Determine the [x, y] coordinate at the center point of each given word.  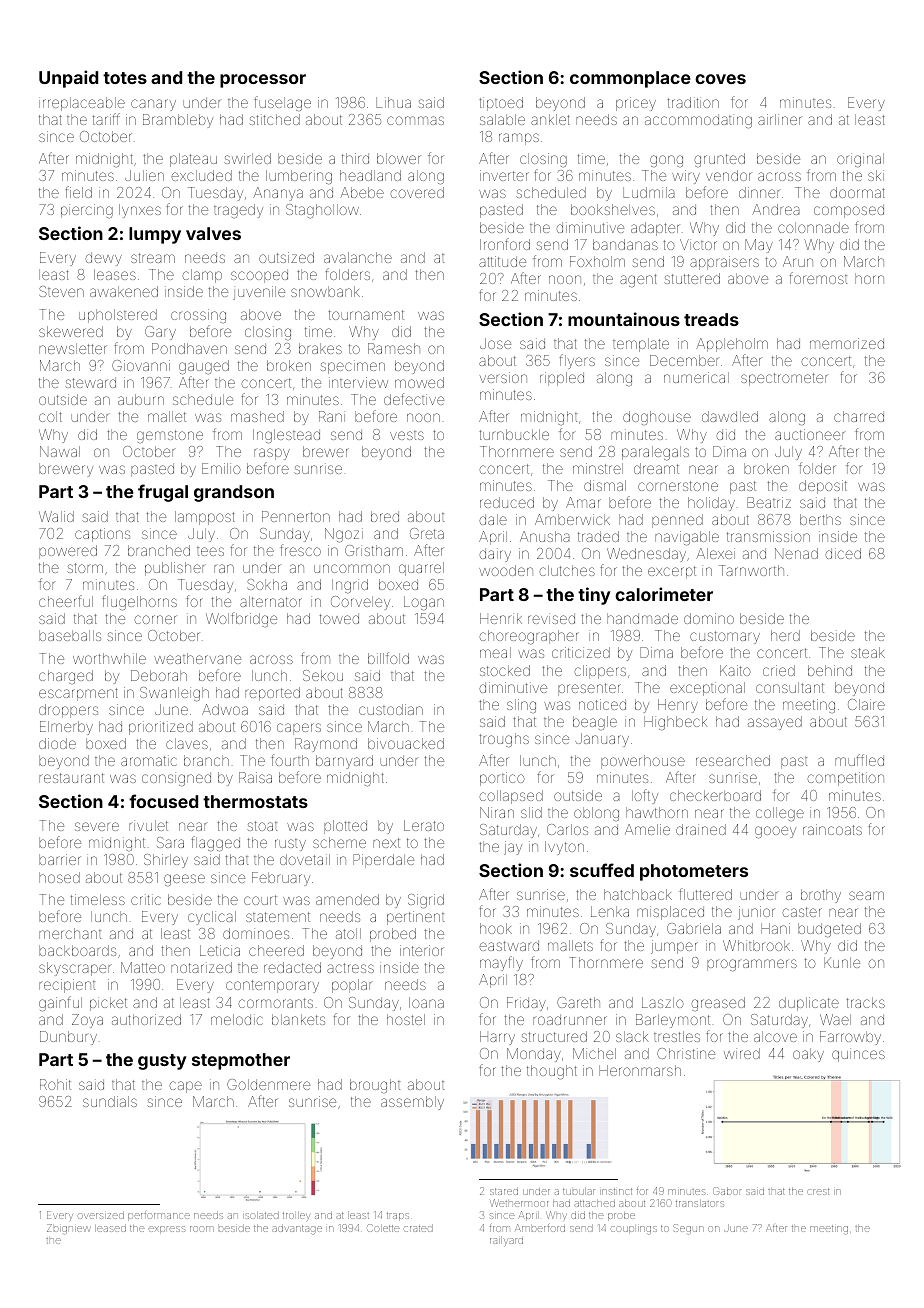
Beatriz [769, 502]
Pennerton [296, 516]
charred [859, 416]
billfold [388, 658]
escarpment [78, 694]
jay [513, 848]
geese [184, 880]
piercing [87, 211]
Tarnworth [751, 570]
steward [90, 382]
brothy [821, 896]
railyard [506, 1241]
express [168, 1230]
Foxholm [597, 261]
